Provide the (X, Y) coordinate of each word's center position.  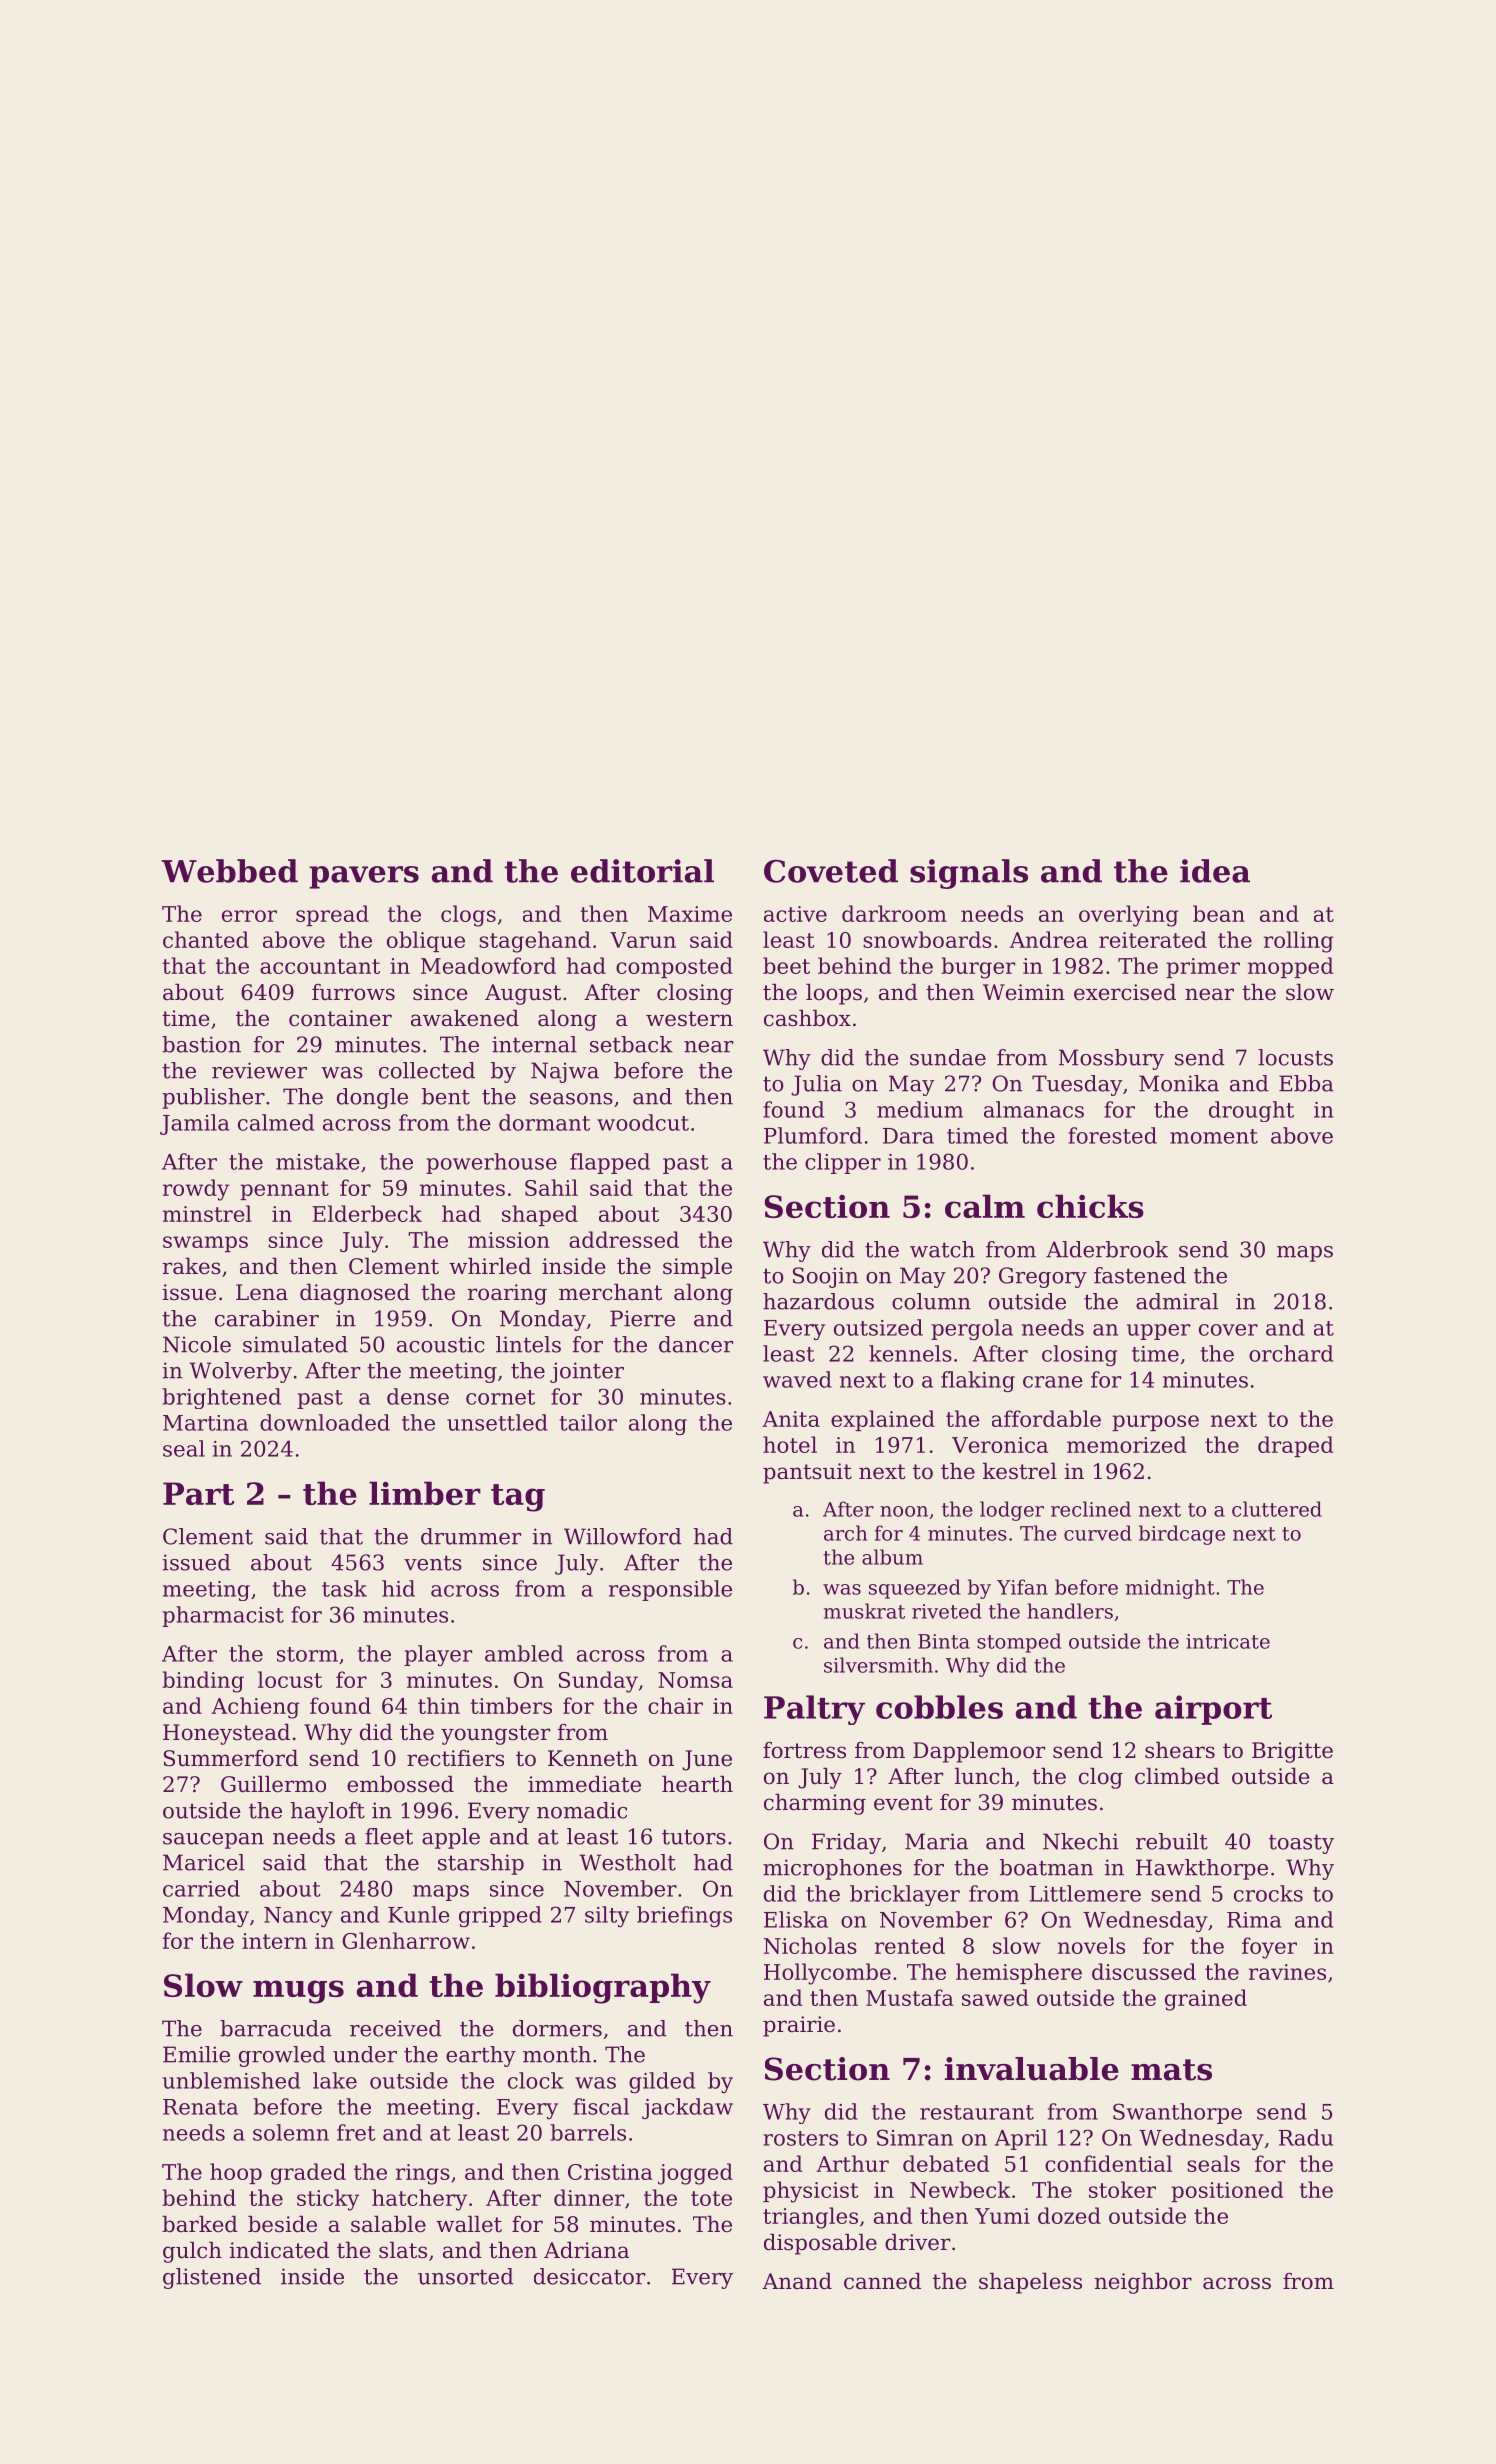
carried (201, 1888)
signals (969, 874)
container (340, 1018)
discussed (1144, 1971)
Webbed (230, 871)
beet (786, 965)
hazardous (818, 1301)
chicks (1090, 1206)
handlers (1070, 1611)
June (707, 1760)
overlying (1128, 916)
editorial (642, 871)
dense (418, 1396)
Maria (936, 1841)
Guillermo (273, 1784)
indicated (279, 2250)
